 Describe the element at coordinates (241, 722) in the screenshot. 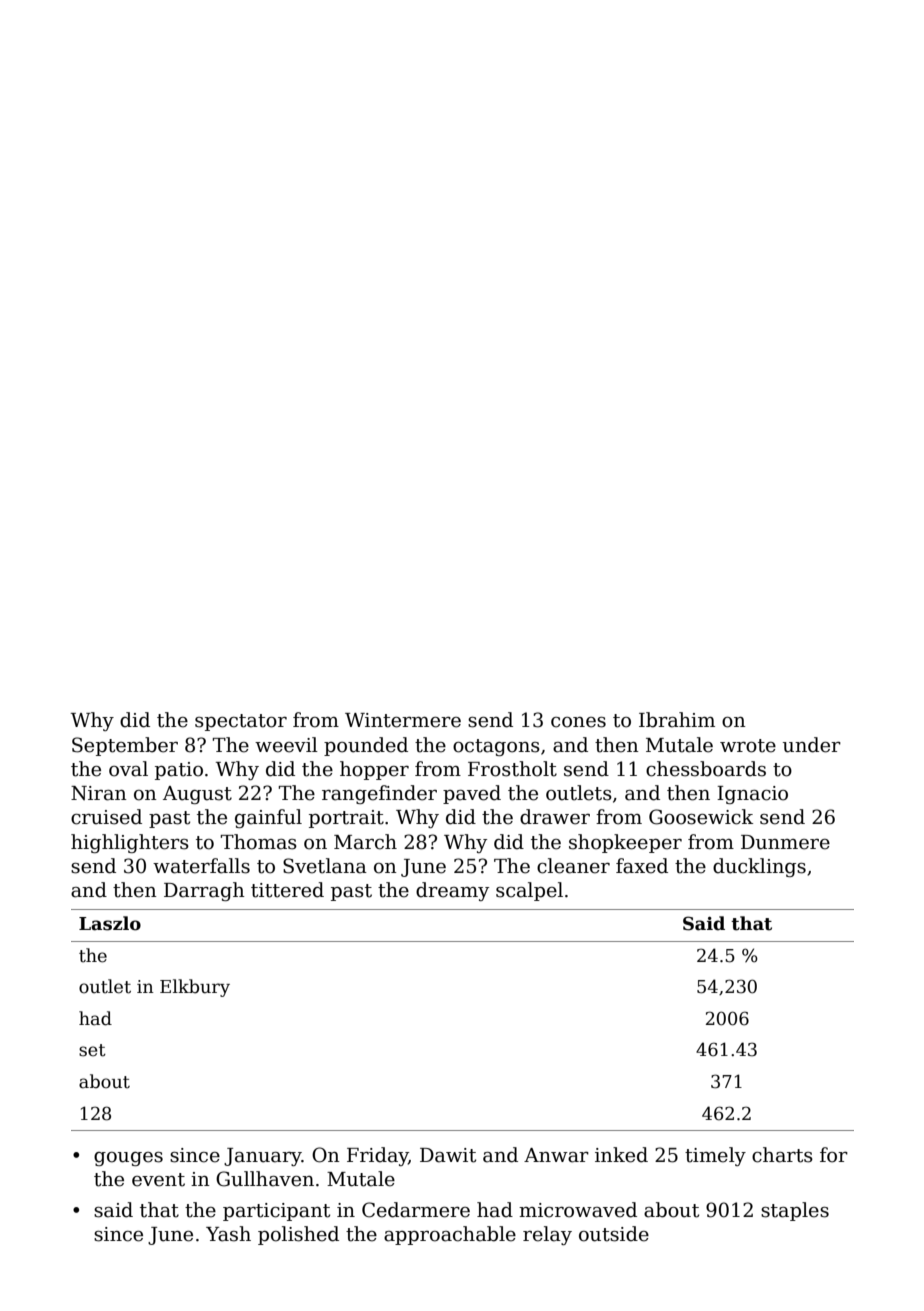

I see `spectator` at that location.
